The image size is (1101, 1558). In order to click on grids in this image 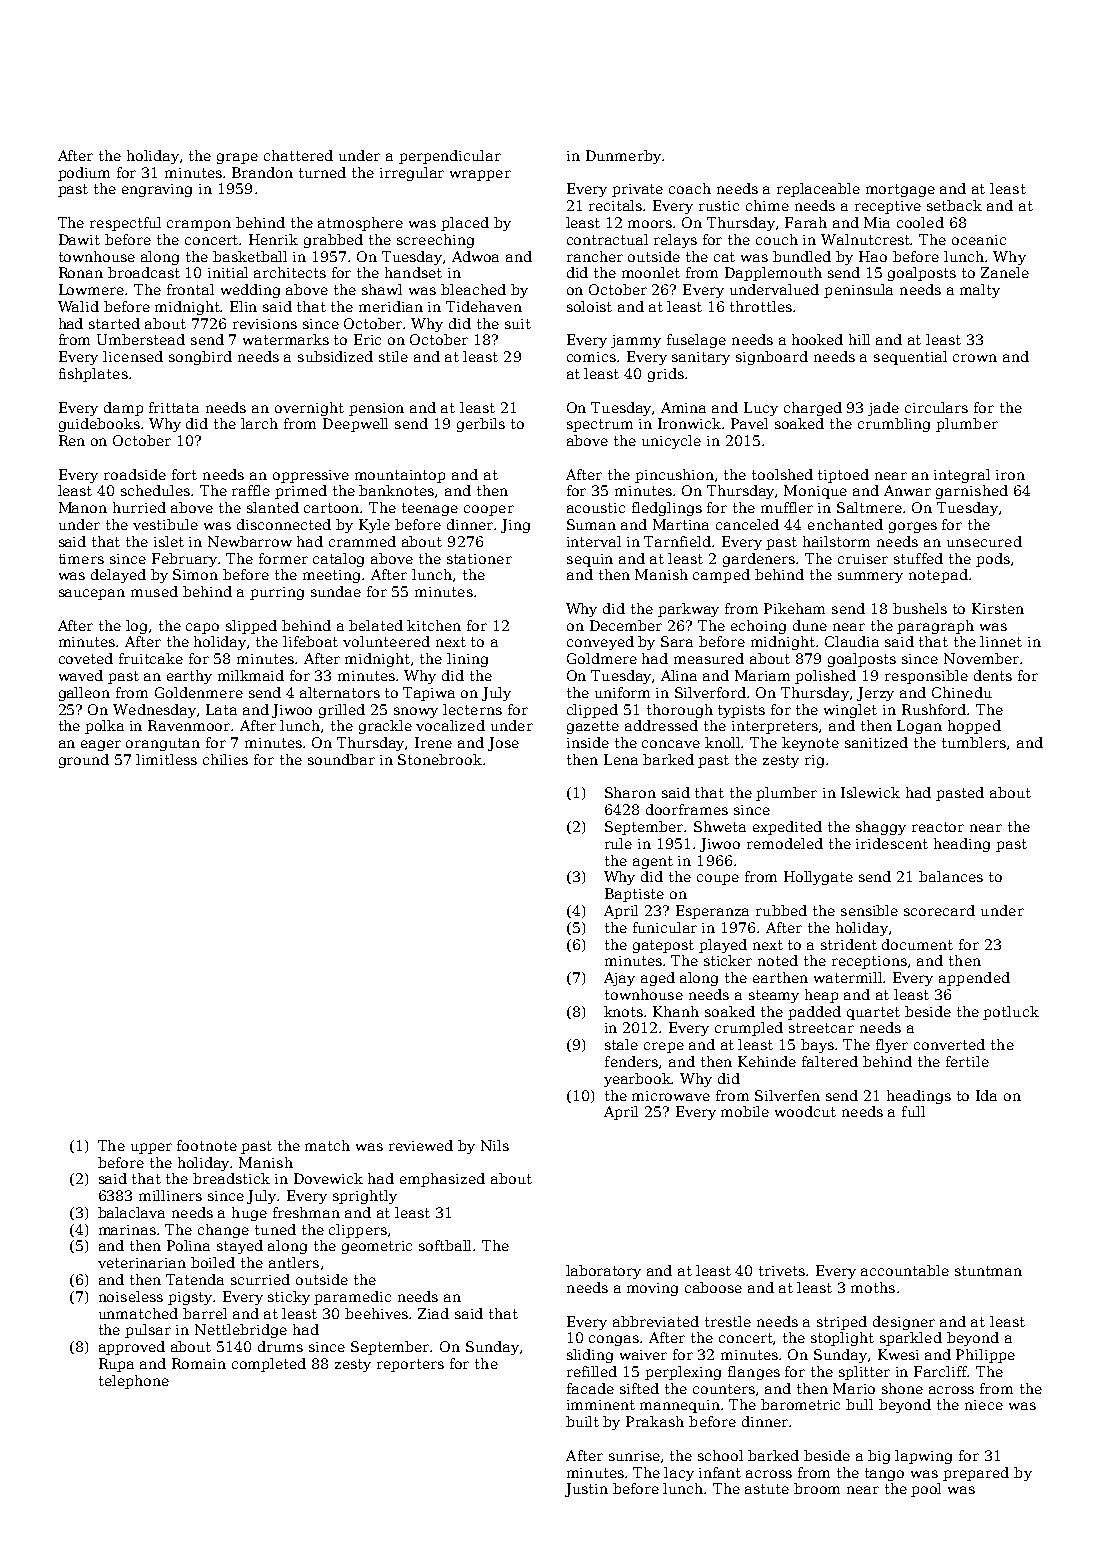, I will do `click(666, 375)`.
